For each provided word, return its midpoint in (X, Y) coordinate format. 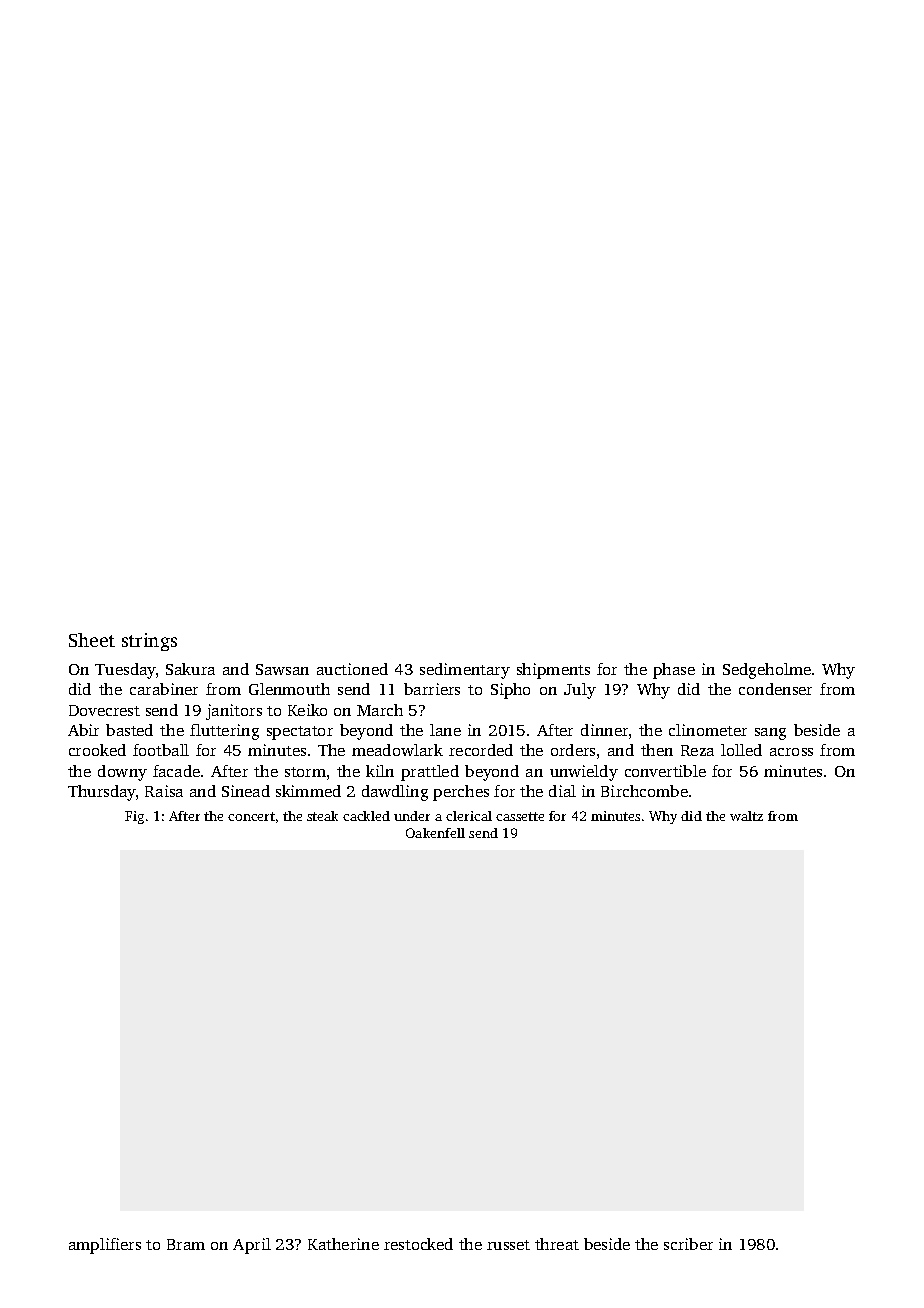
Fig (134, 817)
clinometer (708, 730)
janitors (234, 712)
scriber (688, 1244)
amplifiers (105, 1246)
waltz (746, 816)
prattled (430, 773)
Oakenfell (435, 833)
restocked (418, 1244)
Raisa (164, 791)
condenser (775, 689)
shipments (553, 671)
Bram (186, 1244)
